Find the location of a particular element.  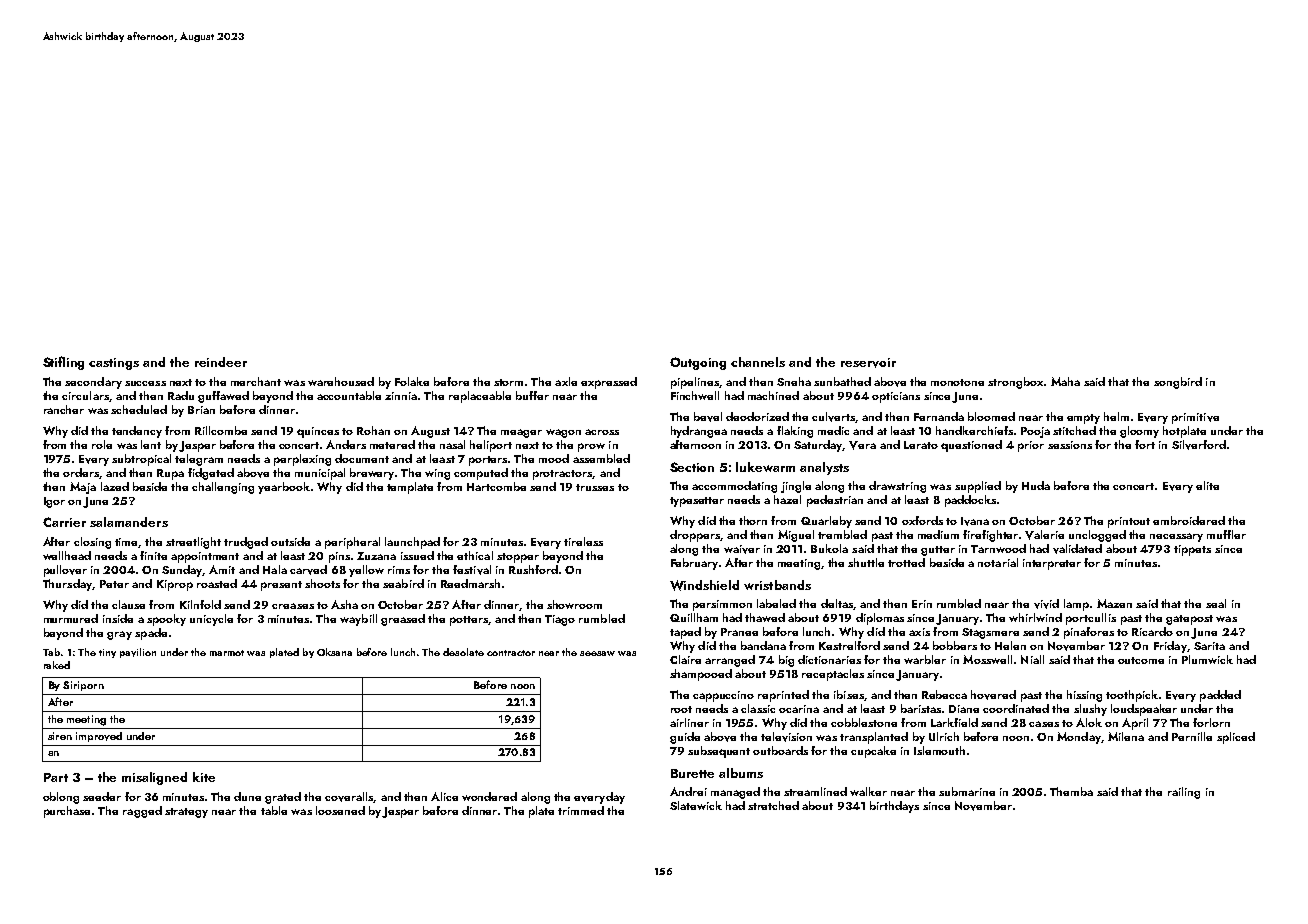

Part is located at coordinates (56, 777).
